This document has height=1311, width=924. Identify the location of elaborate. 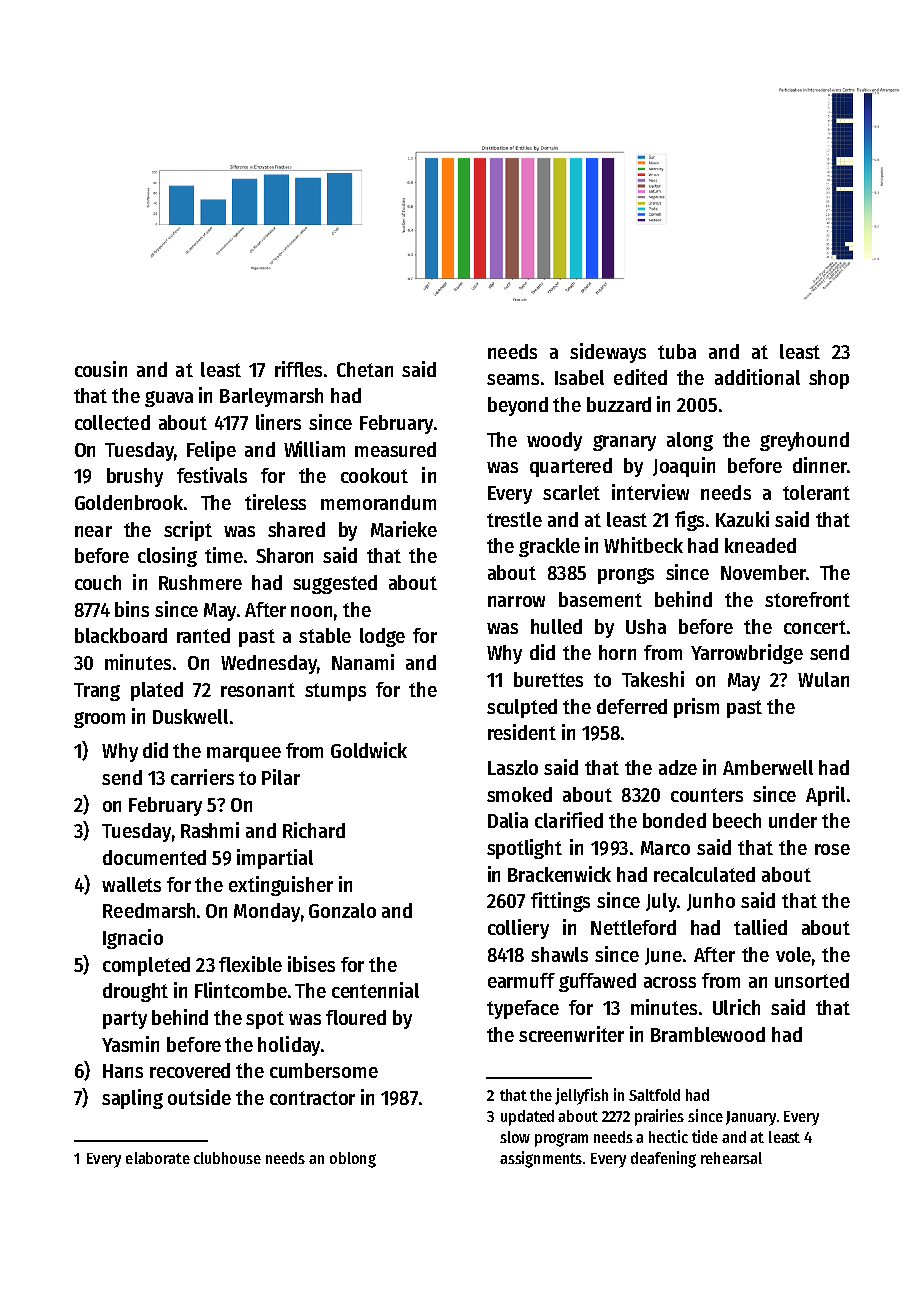
(158, 1158).
